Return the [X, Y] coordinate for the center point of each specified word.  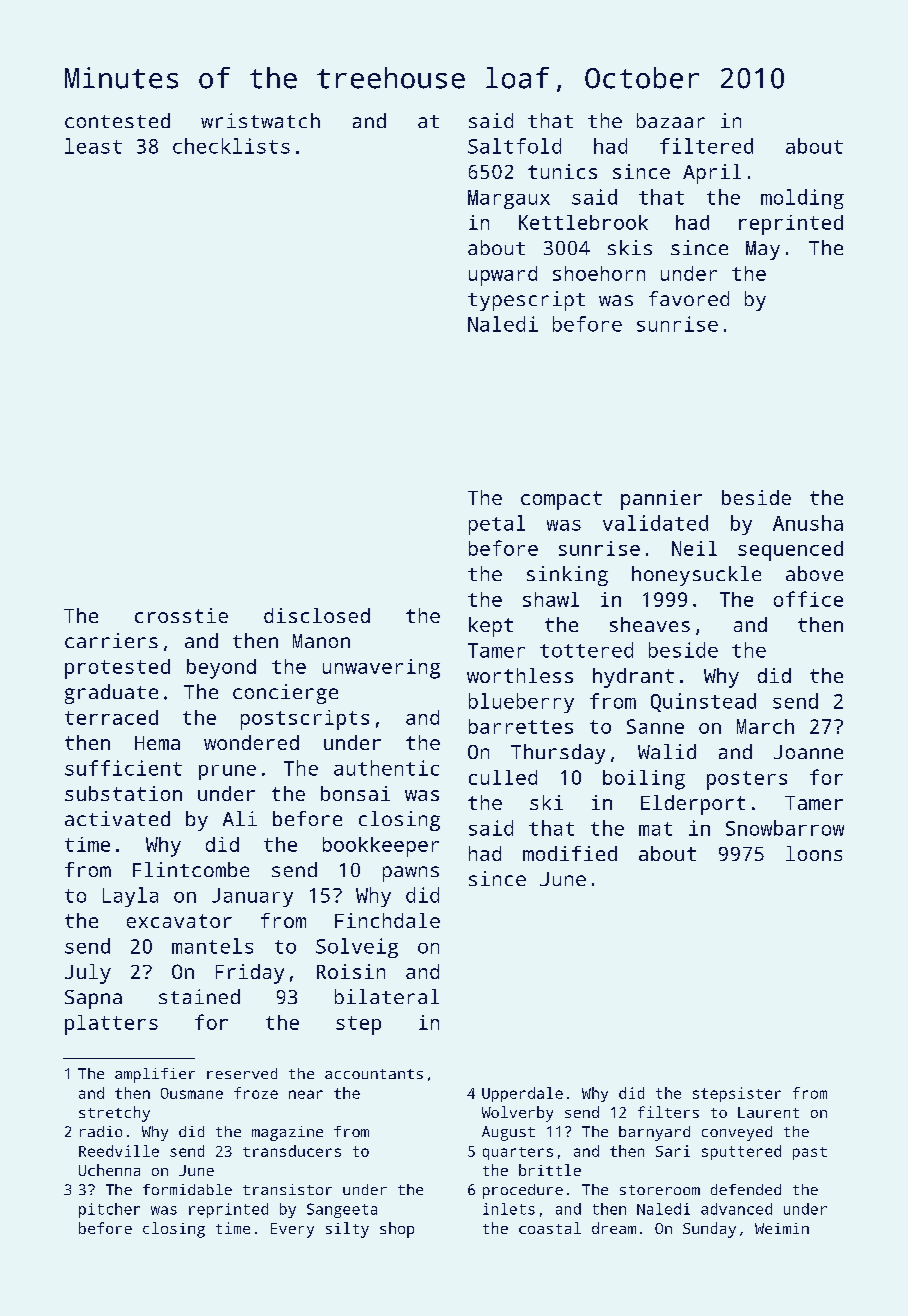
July [88, 974]
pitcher [109, 1210]
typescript [526, 301]
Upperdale [522, 1094]
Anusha [808, 523]
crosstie [181, 615]
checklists [231, 146]
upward [503, 276]
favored [689, 298]
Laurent [768, 1112]
